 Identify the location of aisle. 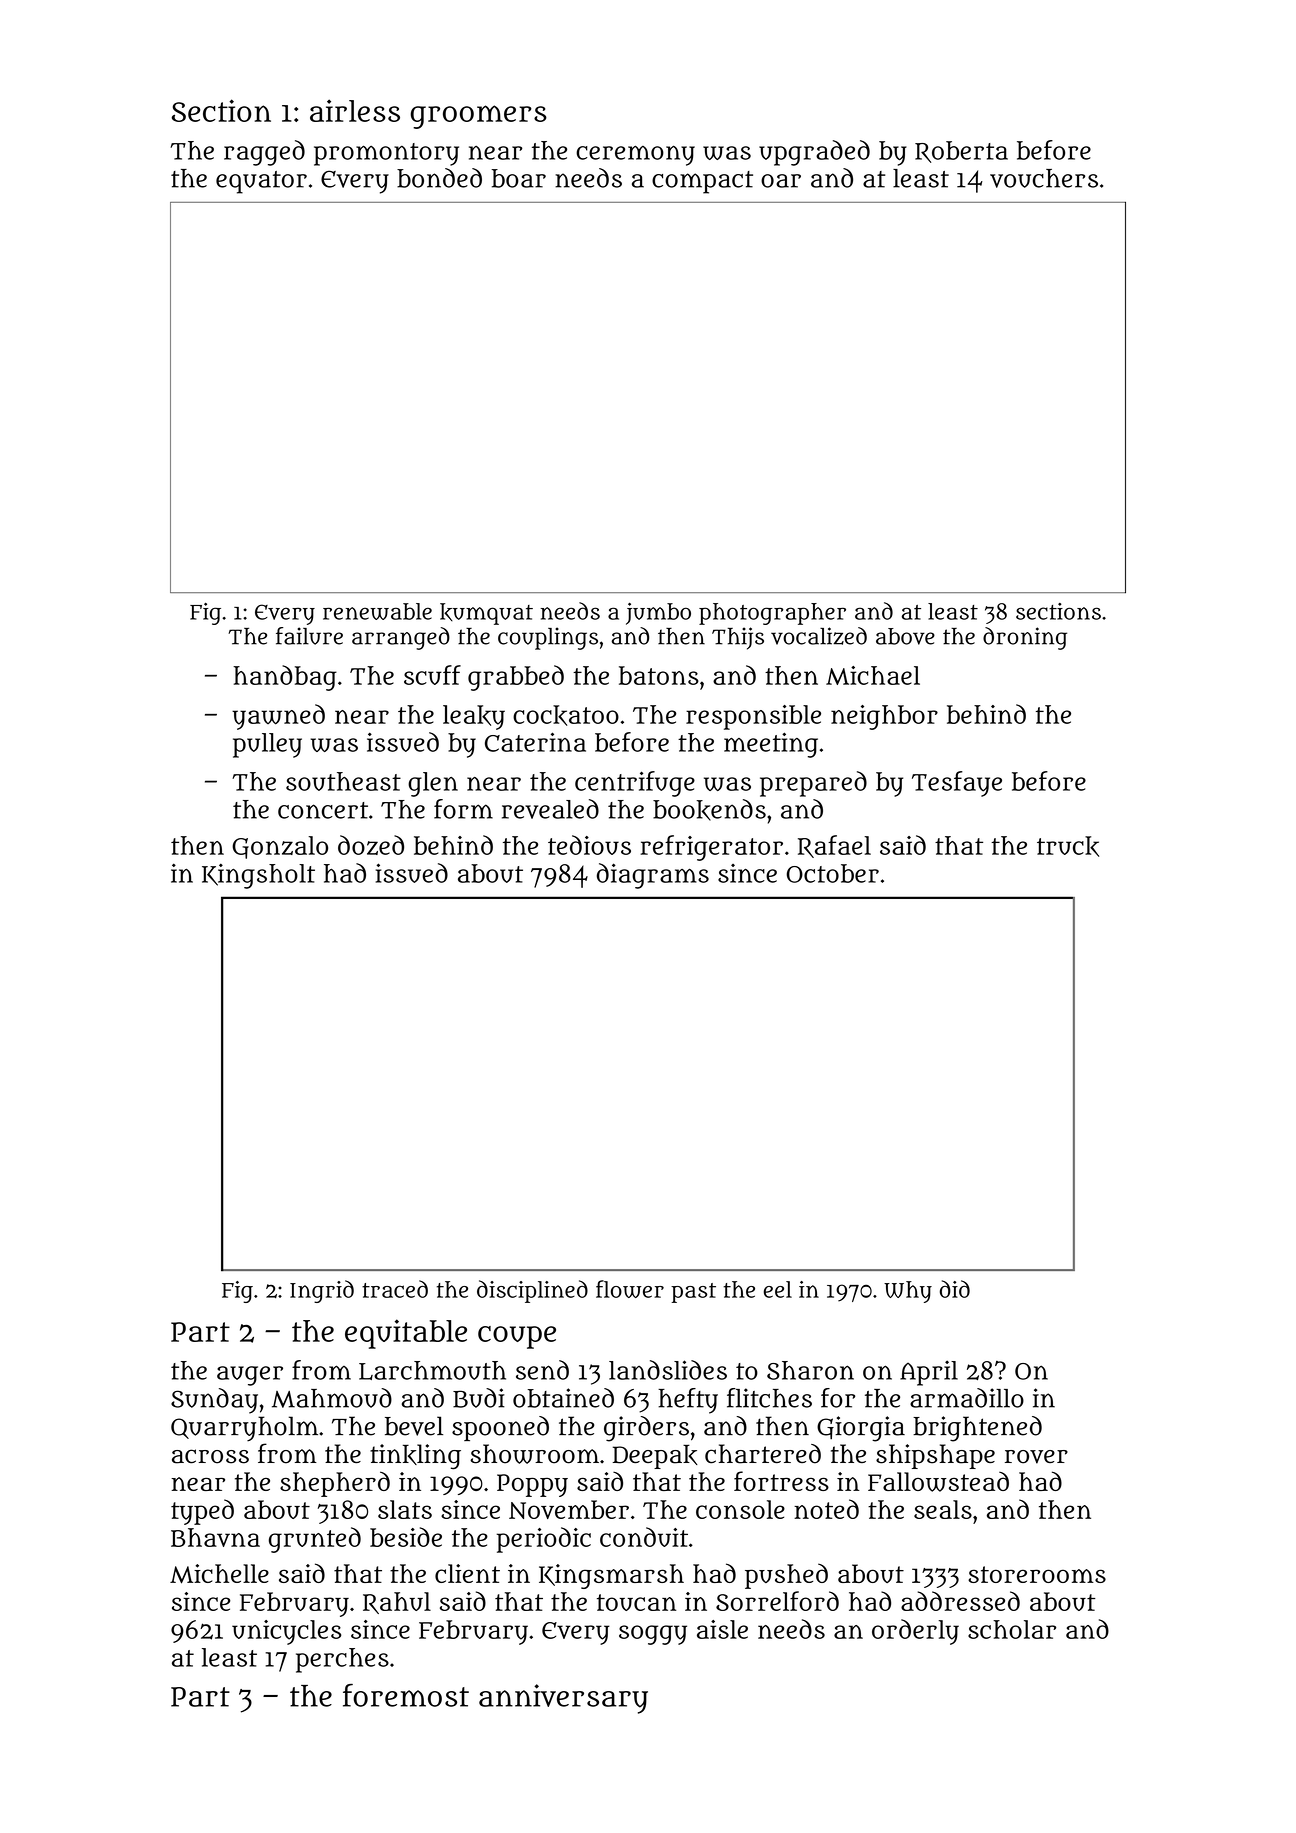
(722, 1629).
